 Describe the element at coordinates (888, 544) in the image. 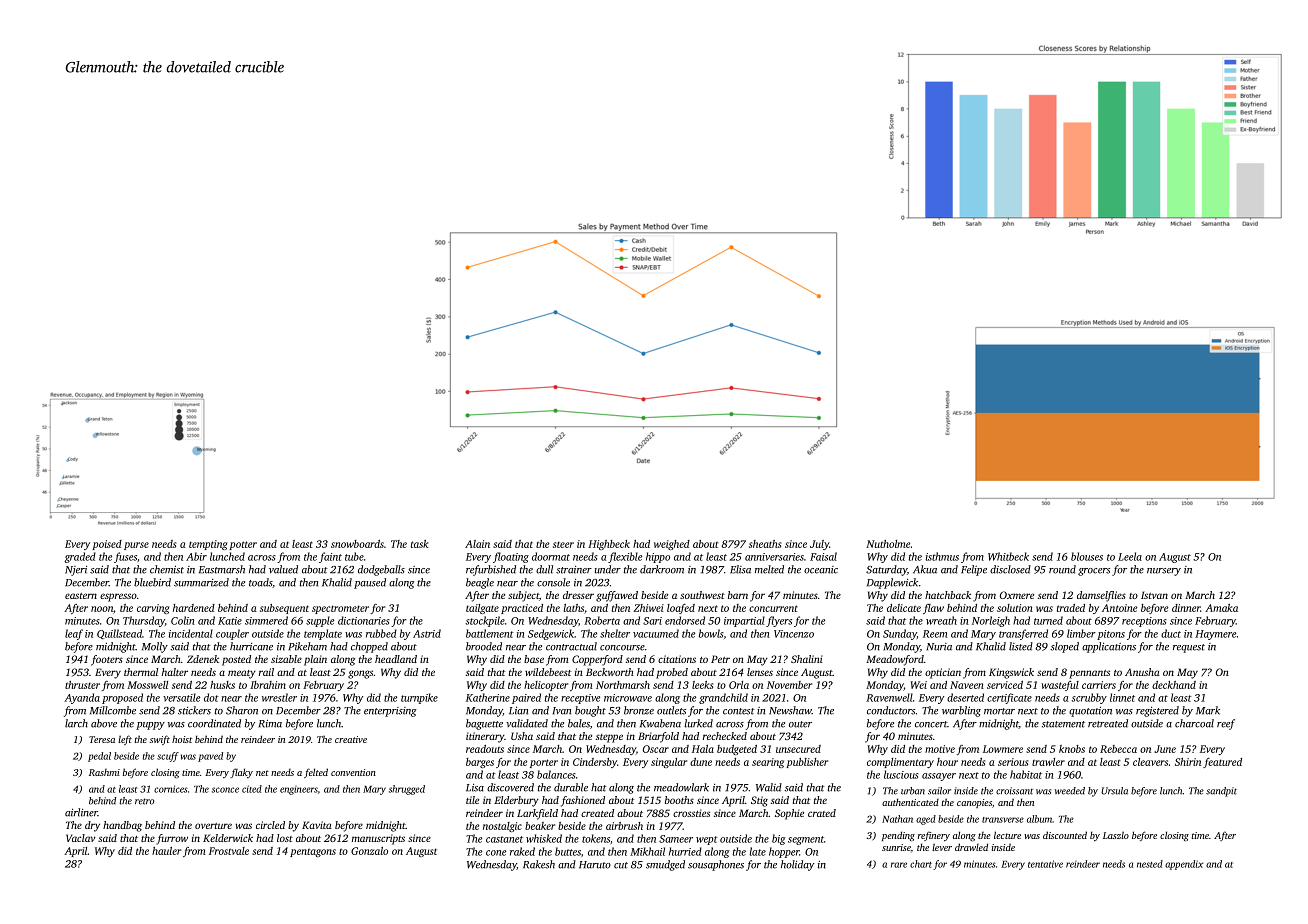

I see `Nutholme` at that location.
